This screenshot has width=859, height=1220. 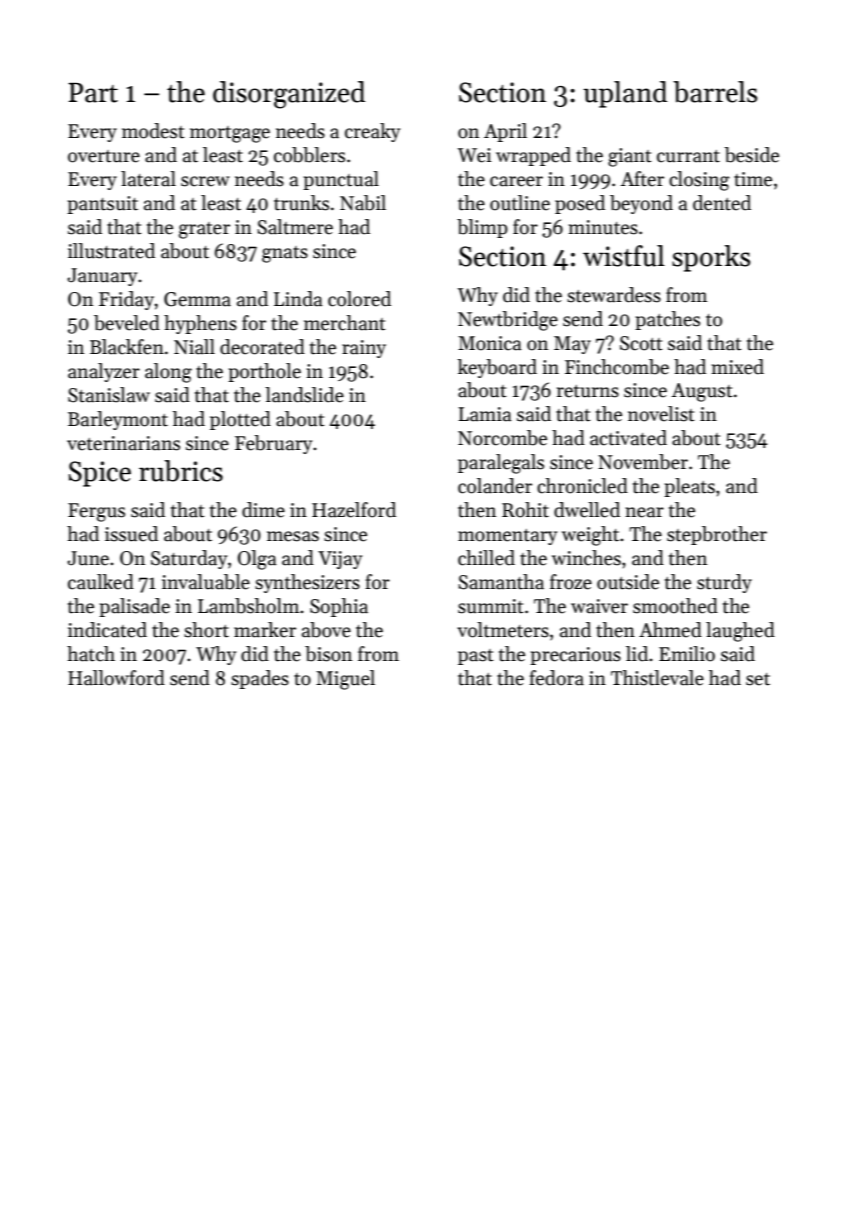 What do you see at coordinates (715, 92) in the screenshot?
I see `barrels` at bounding box center [715, 92].
